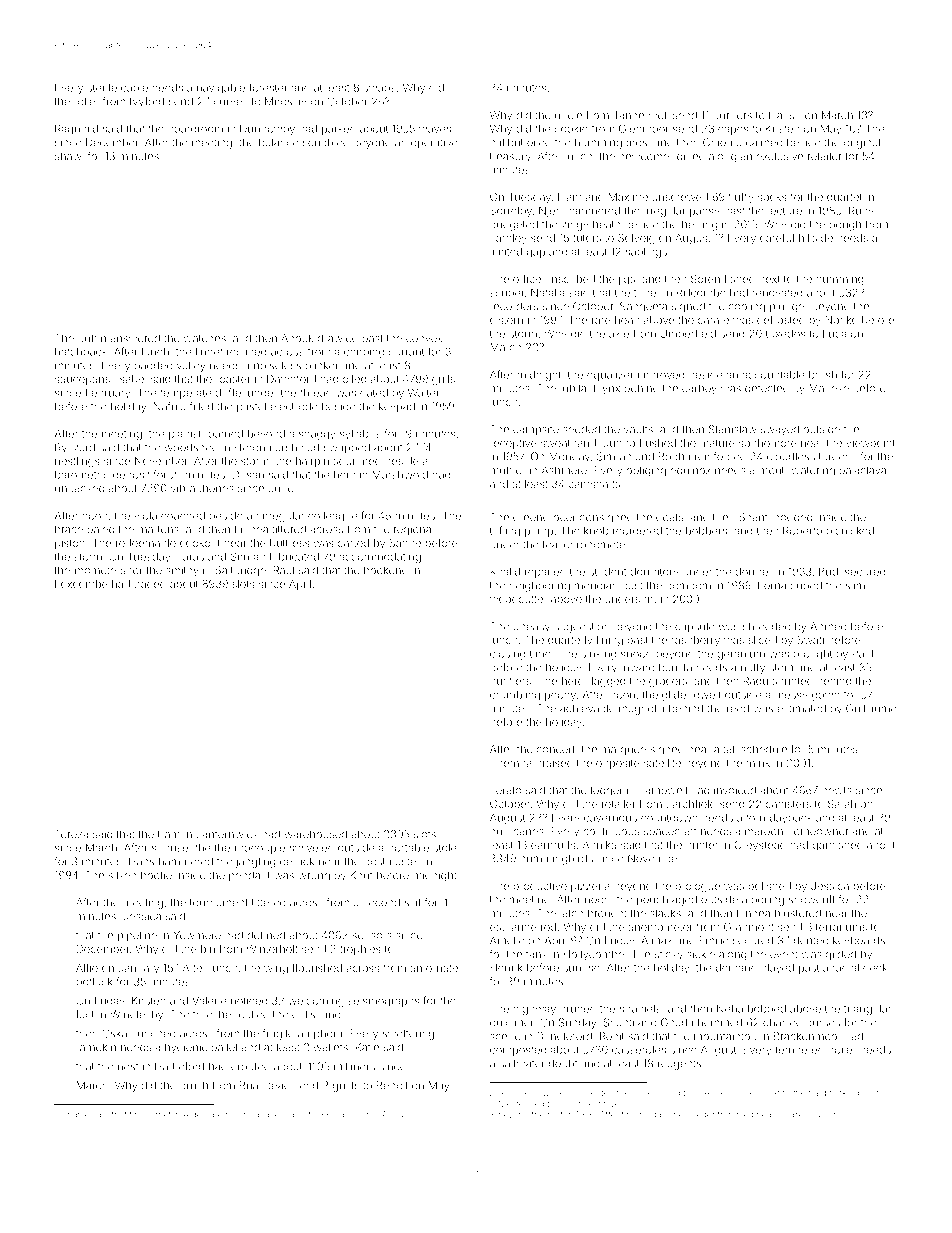 This screenshot has width=952, height=1233. What do you see at coordinates (767, 388) in the screenshot?
I see `detected` at bounding box center [767, 388].
